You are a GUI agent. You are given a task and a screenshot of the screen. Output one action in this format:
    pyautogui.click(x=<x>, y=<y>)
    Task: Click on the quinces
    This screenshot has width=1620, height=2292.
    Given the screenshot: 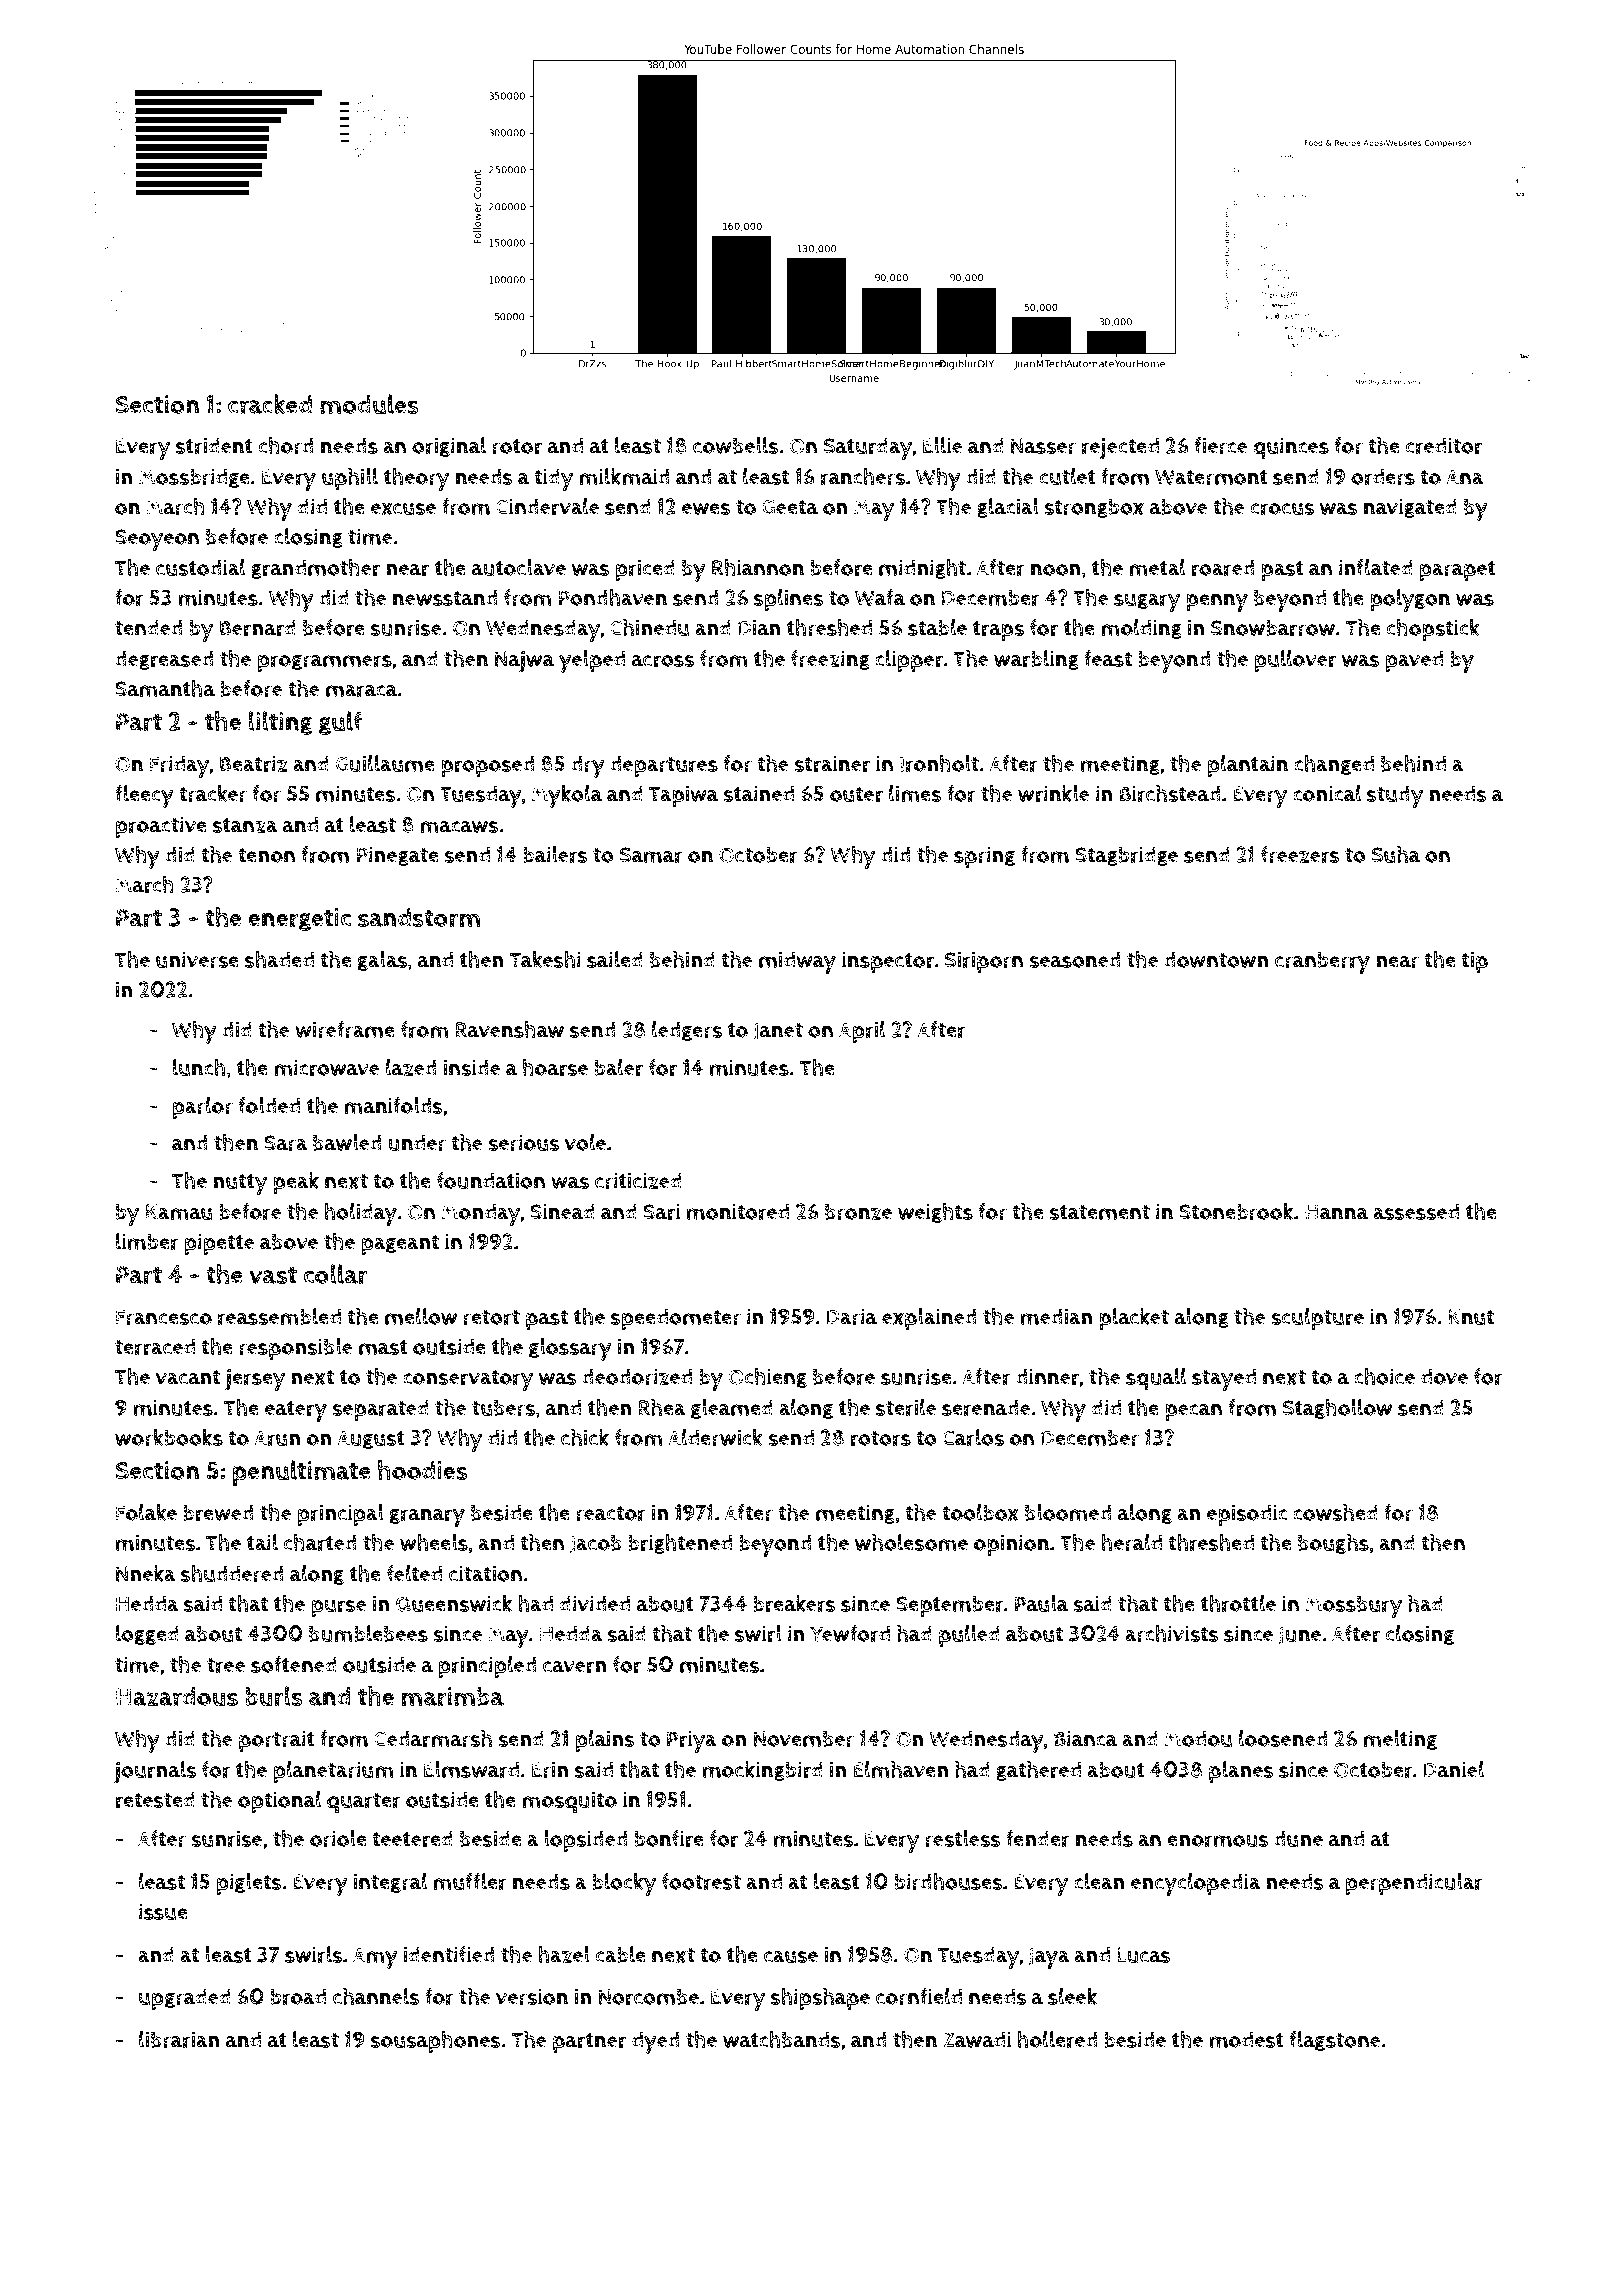 What is the action you would take?
    pyautogui.click(x=1291, y=448)
